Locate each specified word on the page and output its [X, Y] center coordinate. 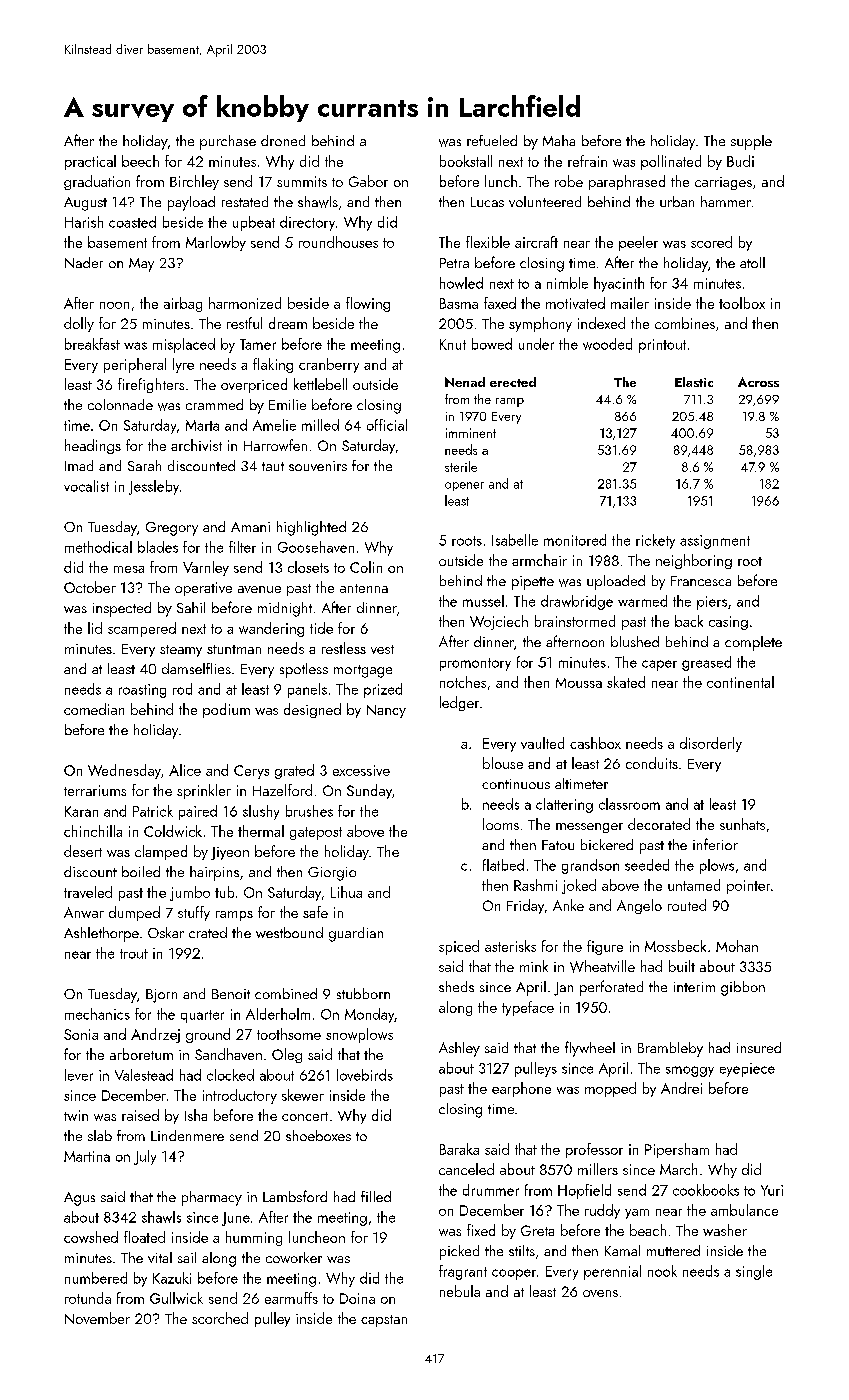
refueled [492, 140]
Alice [185, 770]
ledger [459, 703]
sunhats [742, 824]
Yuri [772, 1190]
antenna [364, 588]
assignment [715, 542]
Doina [357, 1298]
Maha [559, 140]
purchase [228, 142]
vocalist [86, 486]
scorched [220, 1318]
